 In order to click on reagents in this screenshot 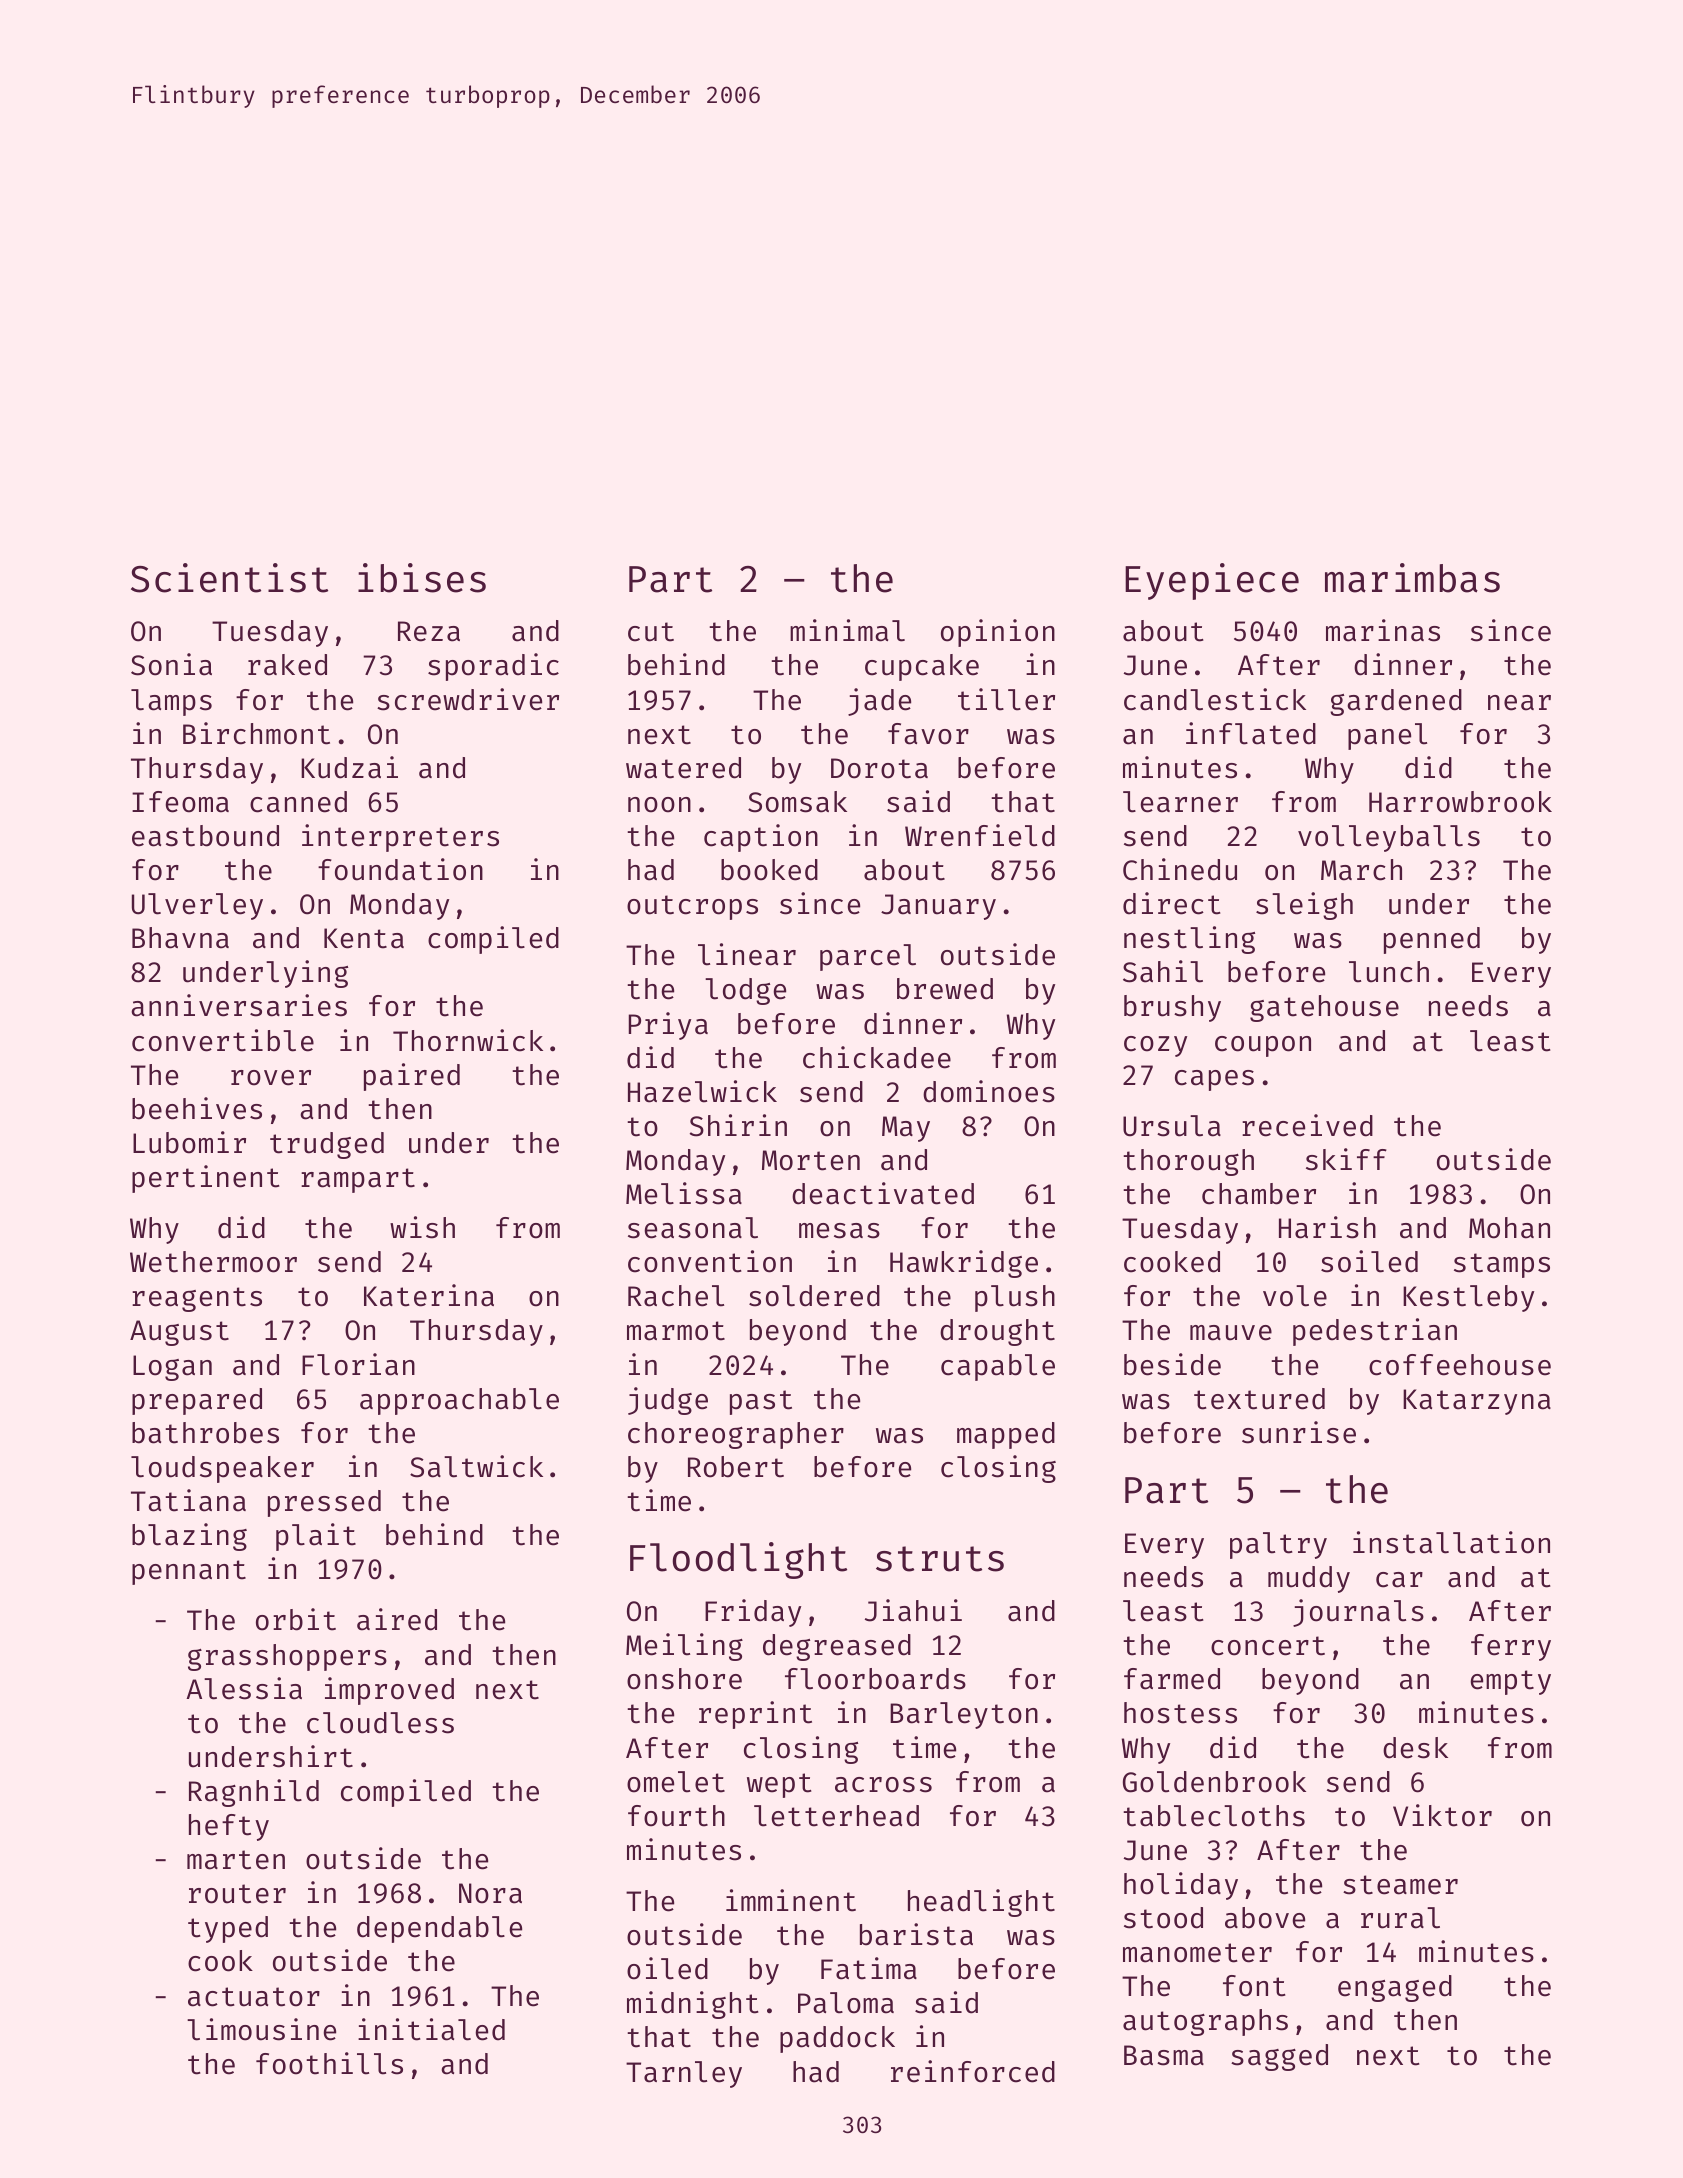, I will do `click(197, 1299)`.
